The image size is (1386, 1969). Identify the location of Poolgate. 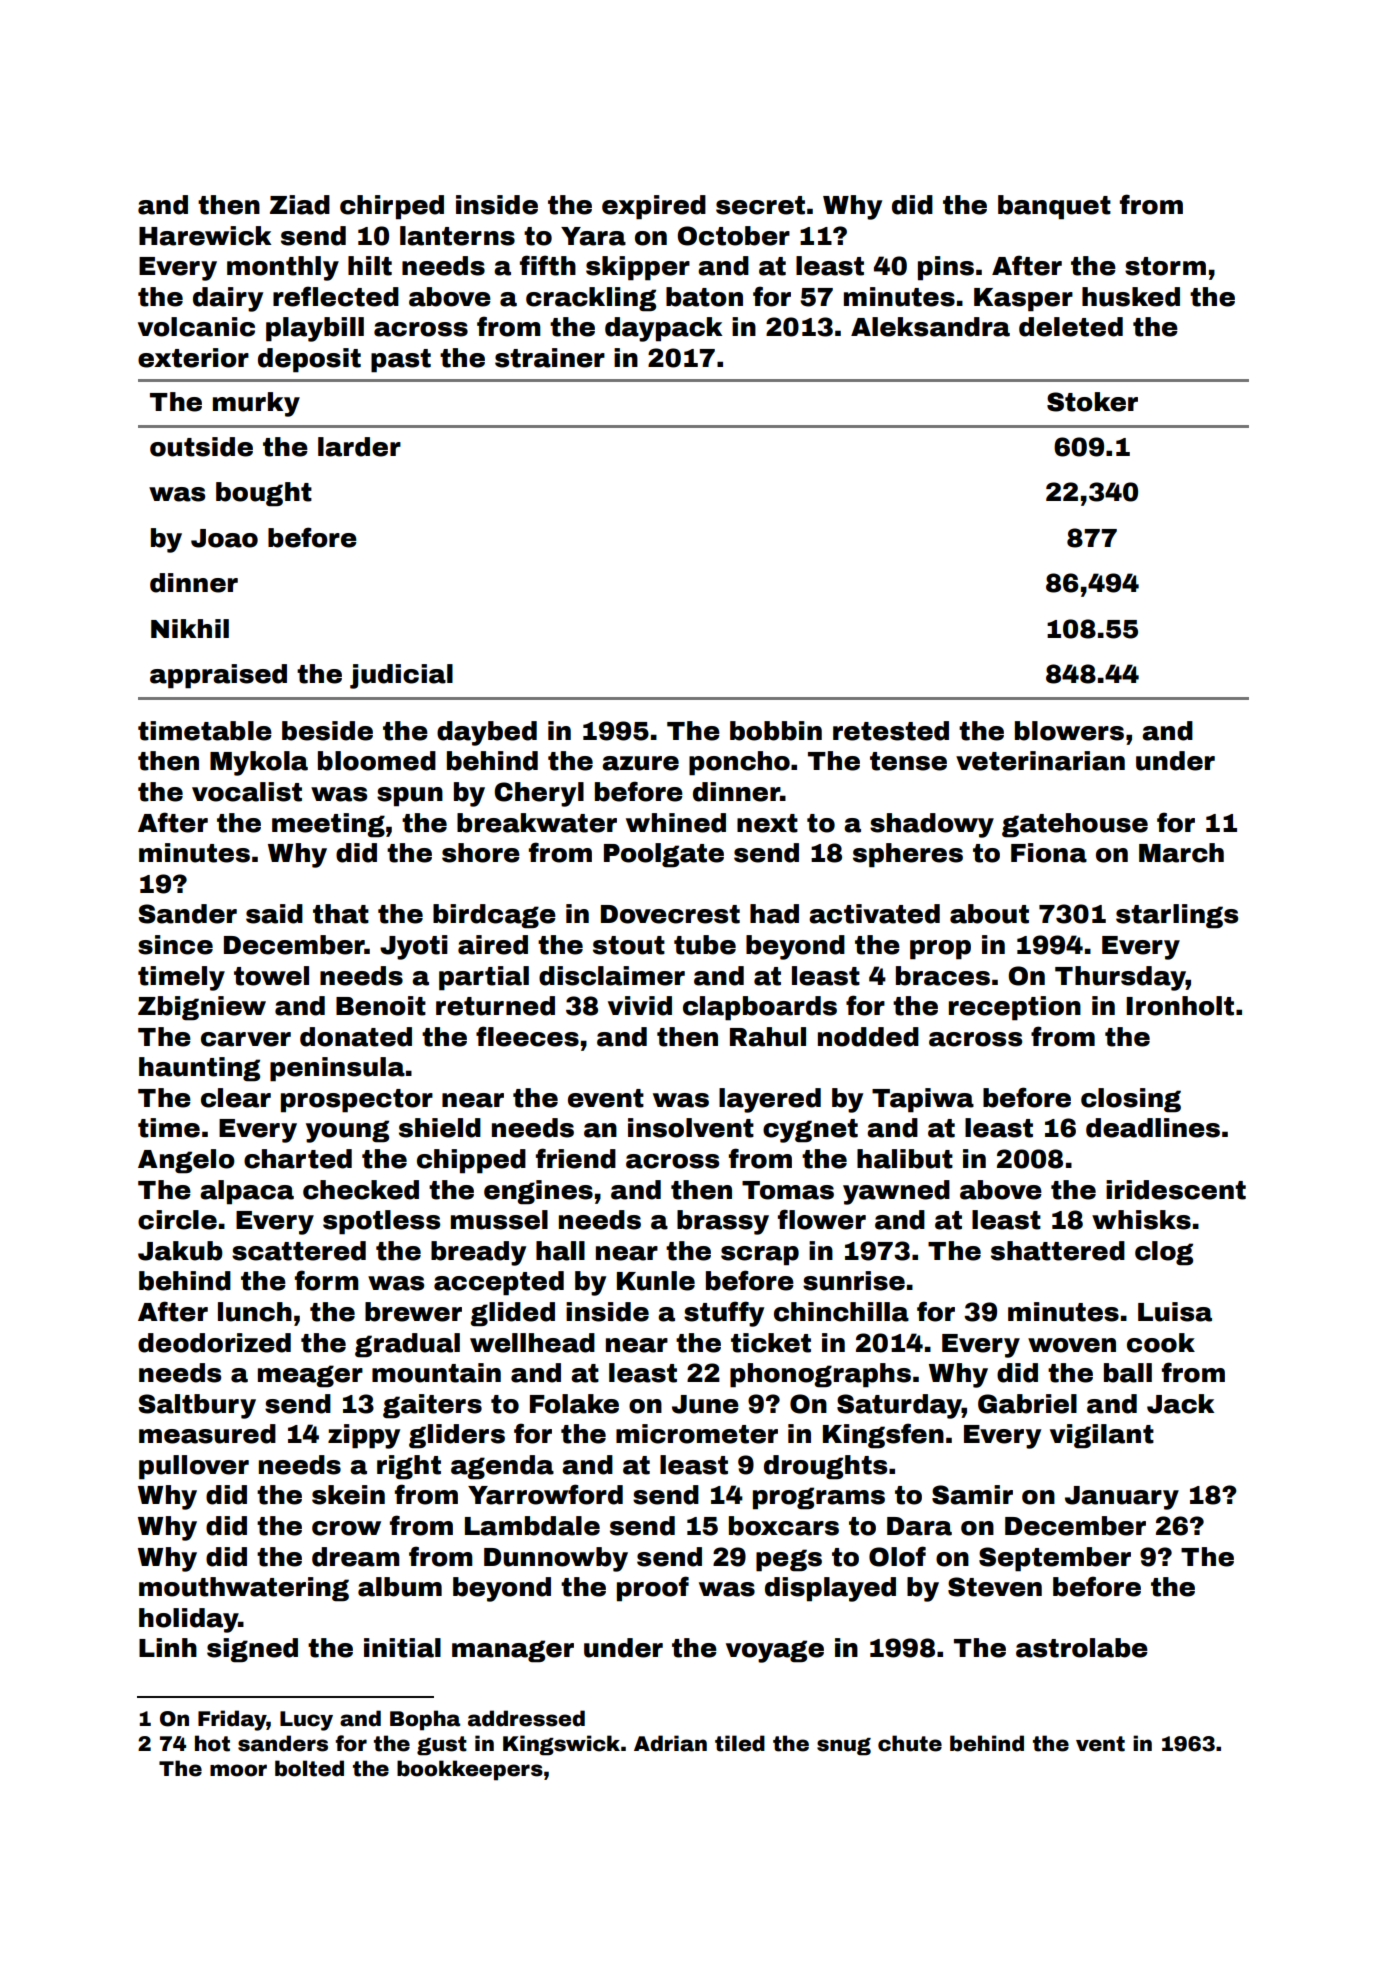
(664, 855).
